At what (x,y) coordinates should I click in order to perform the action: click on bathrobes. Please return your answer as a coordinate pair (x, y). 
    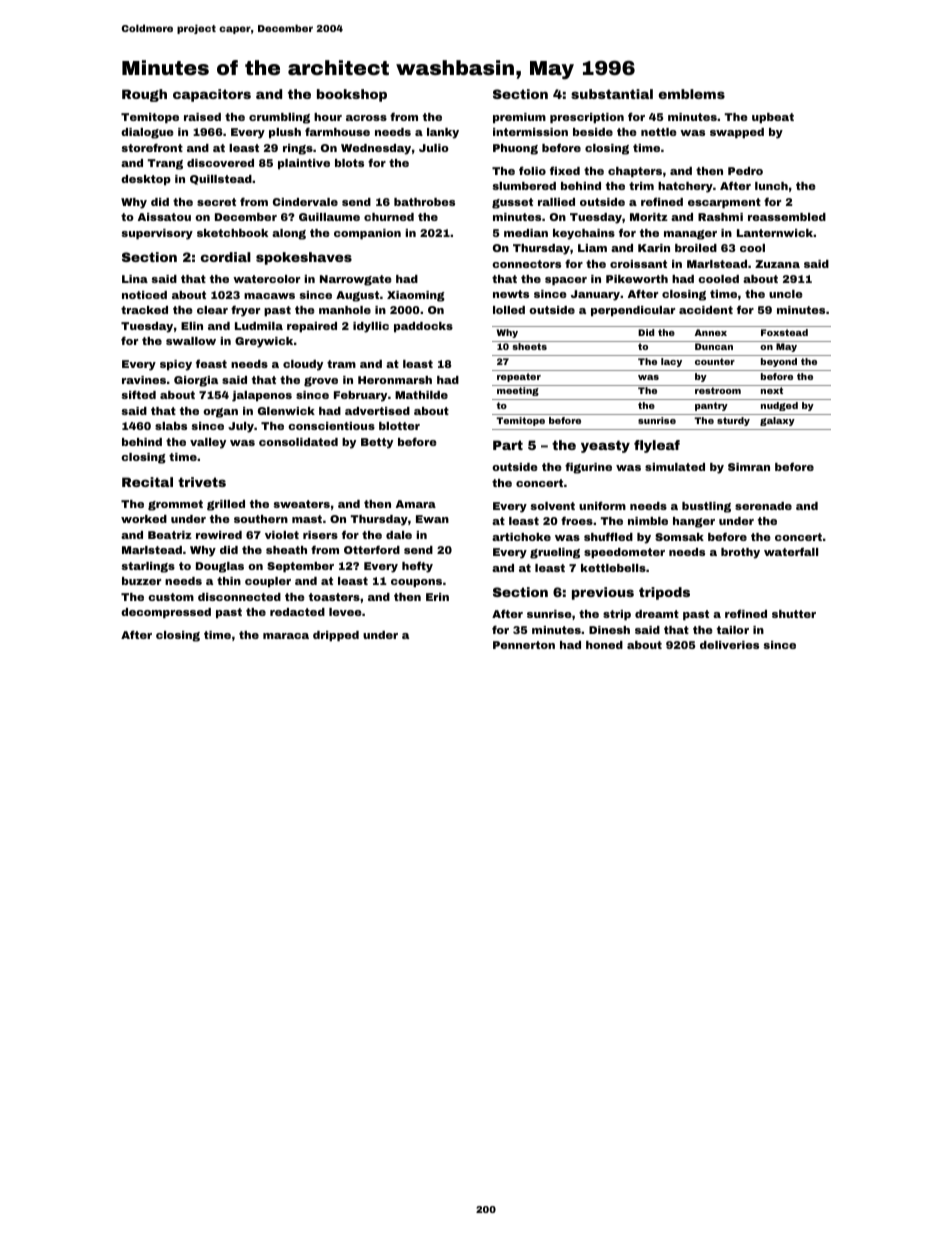
    Looking at the image, I should click on (424, 202).
